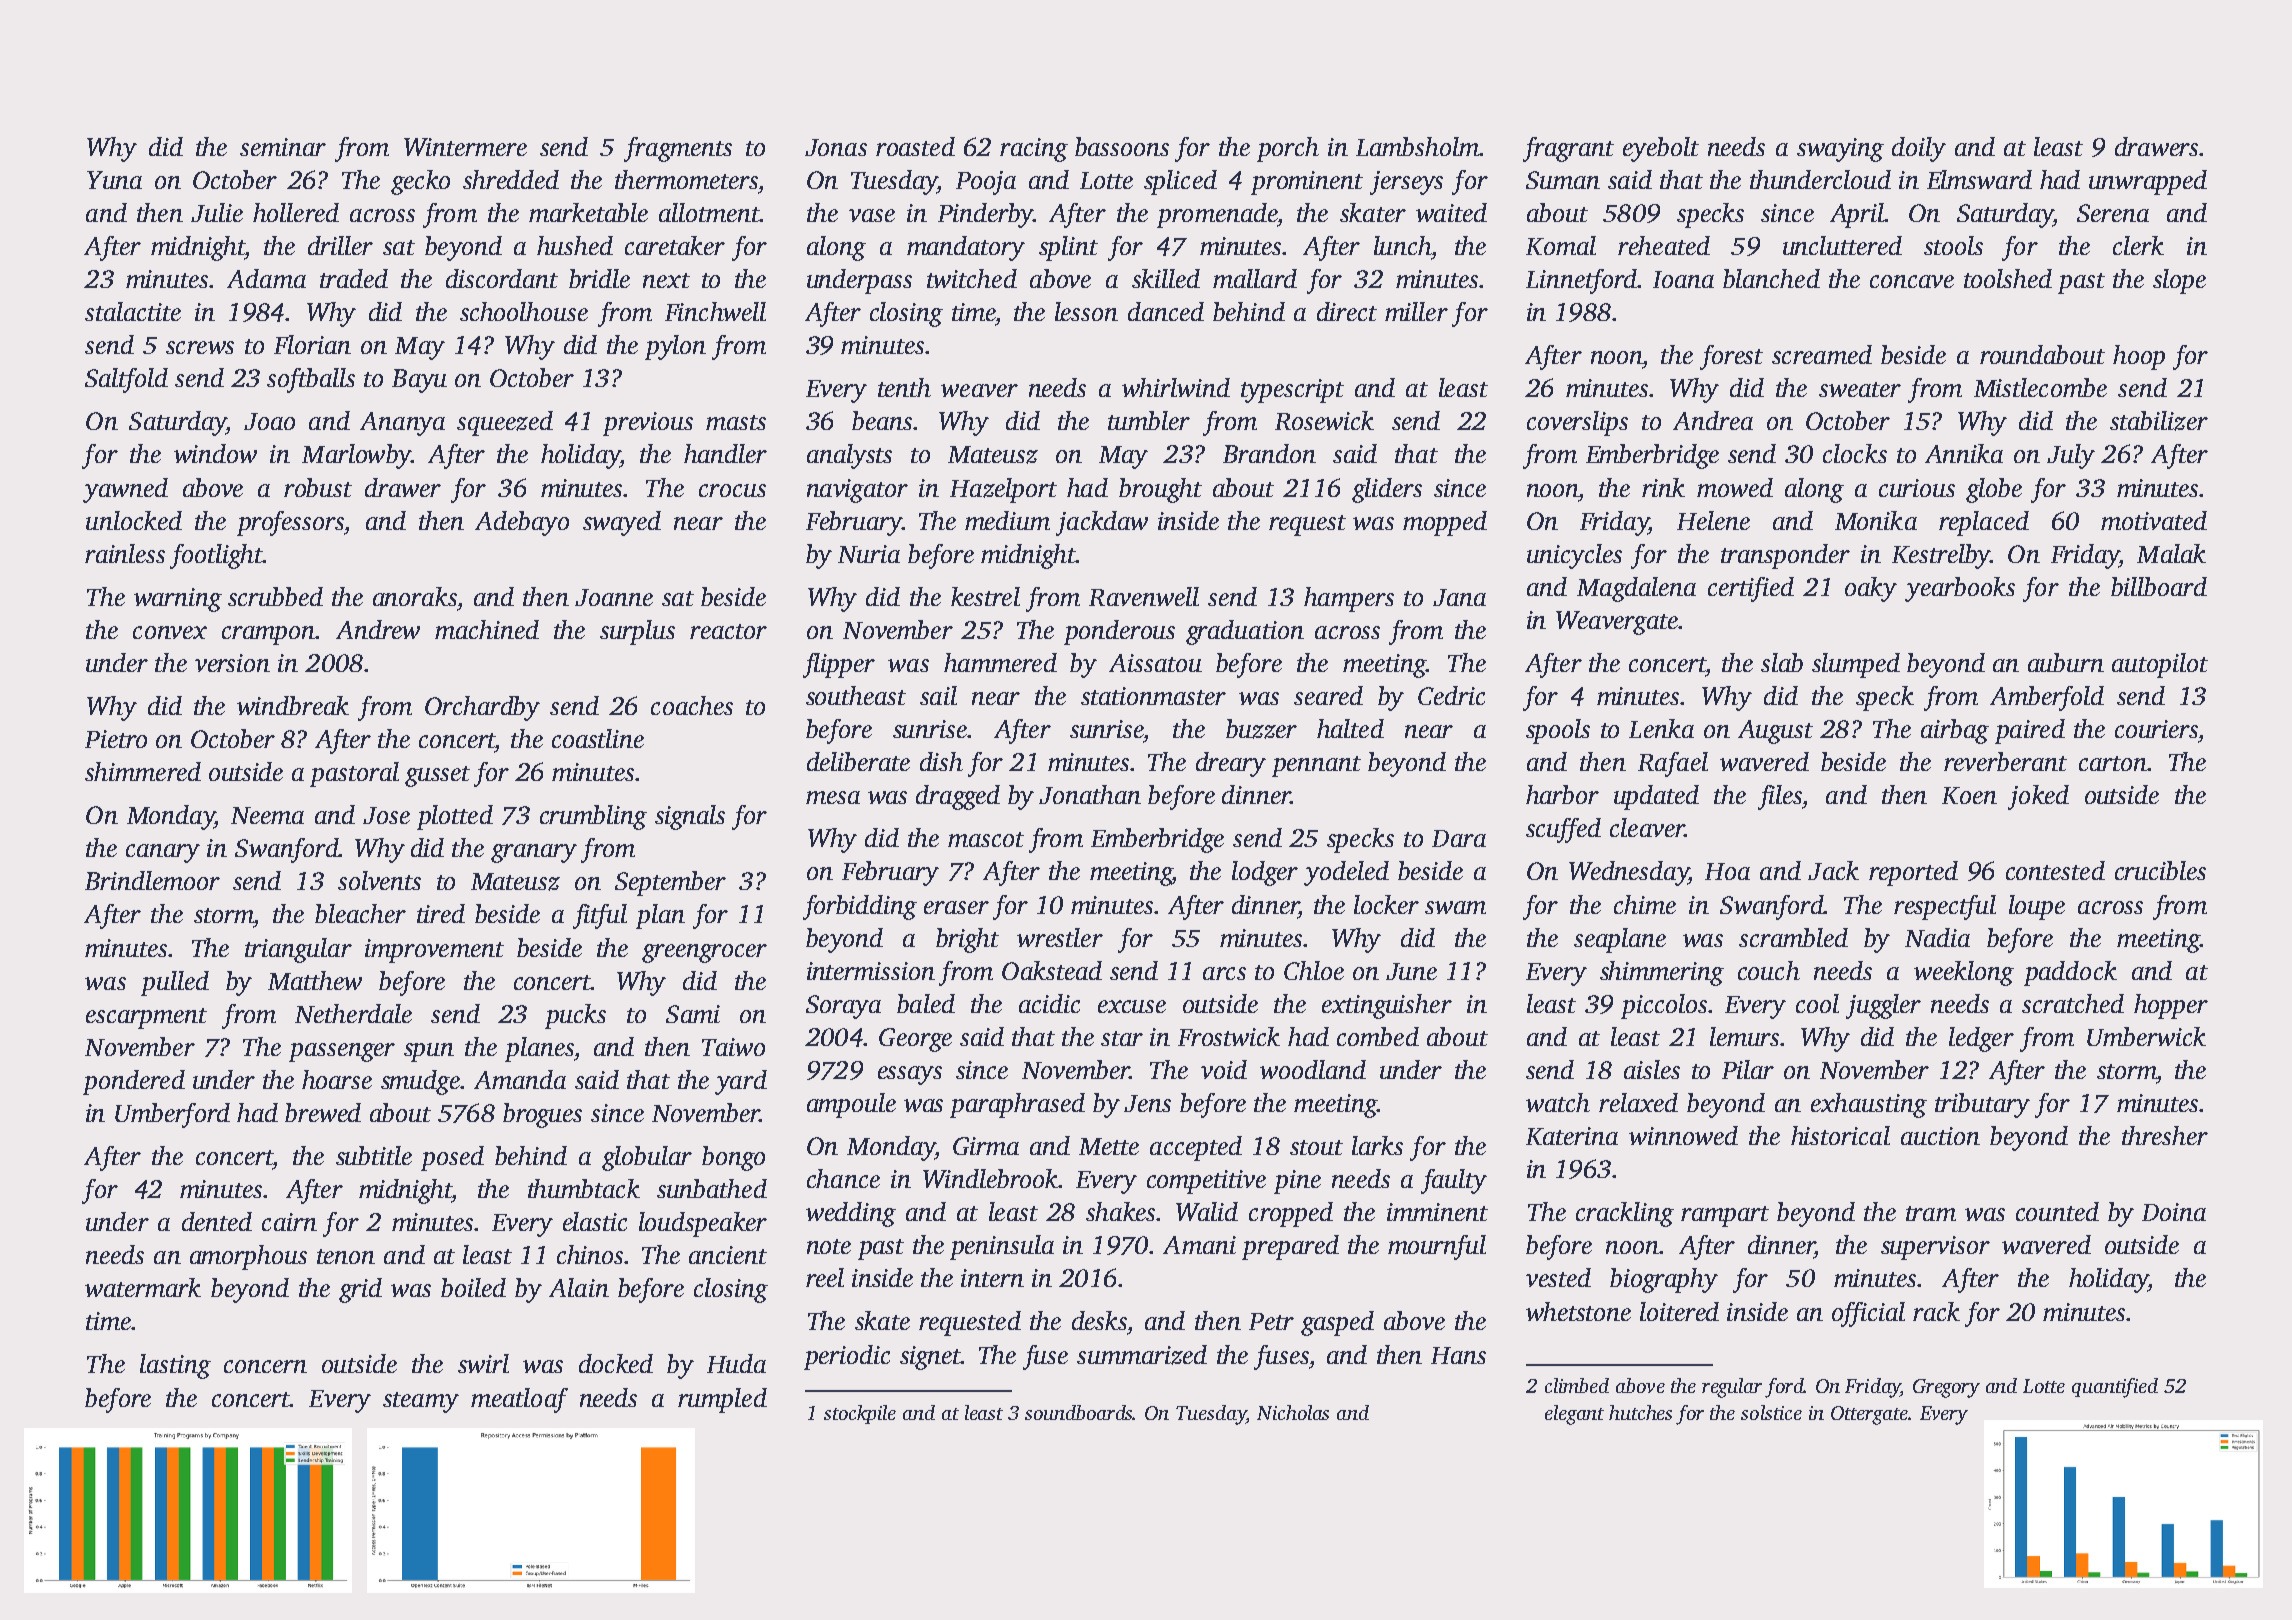 Image resolution: width=2292 pixels, height=1620 pixels. Describe the element at coordinates (843, 1178) in the screenshot. I see `chance` at that location.
